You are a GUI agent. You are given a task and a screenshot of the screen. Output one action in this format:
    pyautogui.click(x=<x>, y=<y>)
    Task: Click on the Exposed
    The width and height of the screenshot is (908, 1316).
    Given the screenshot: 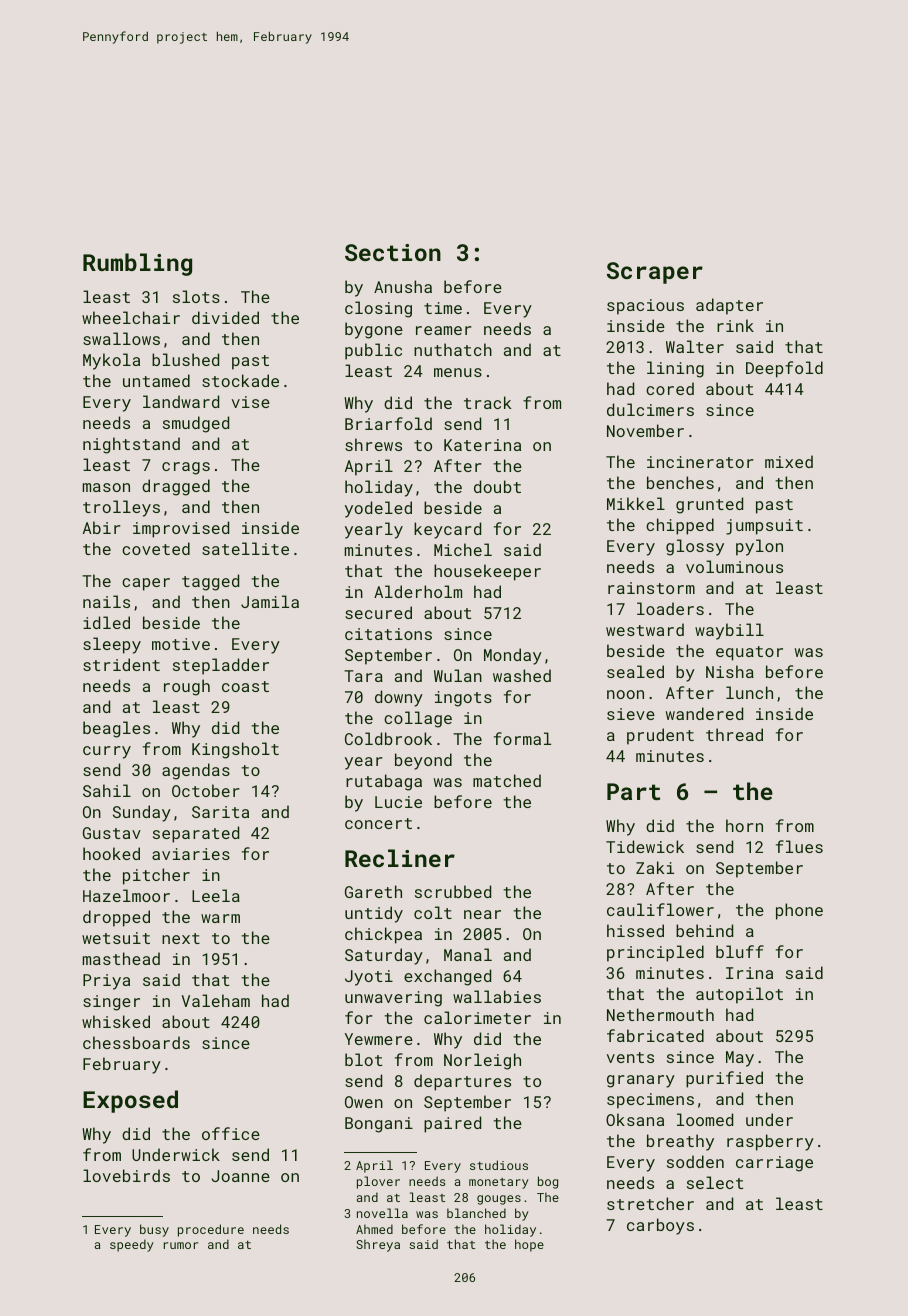 What is the action you would take?
    pyautogui.click(x=130, y=1101)
